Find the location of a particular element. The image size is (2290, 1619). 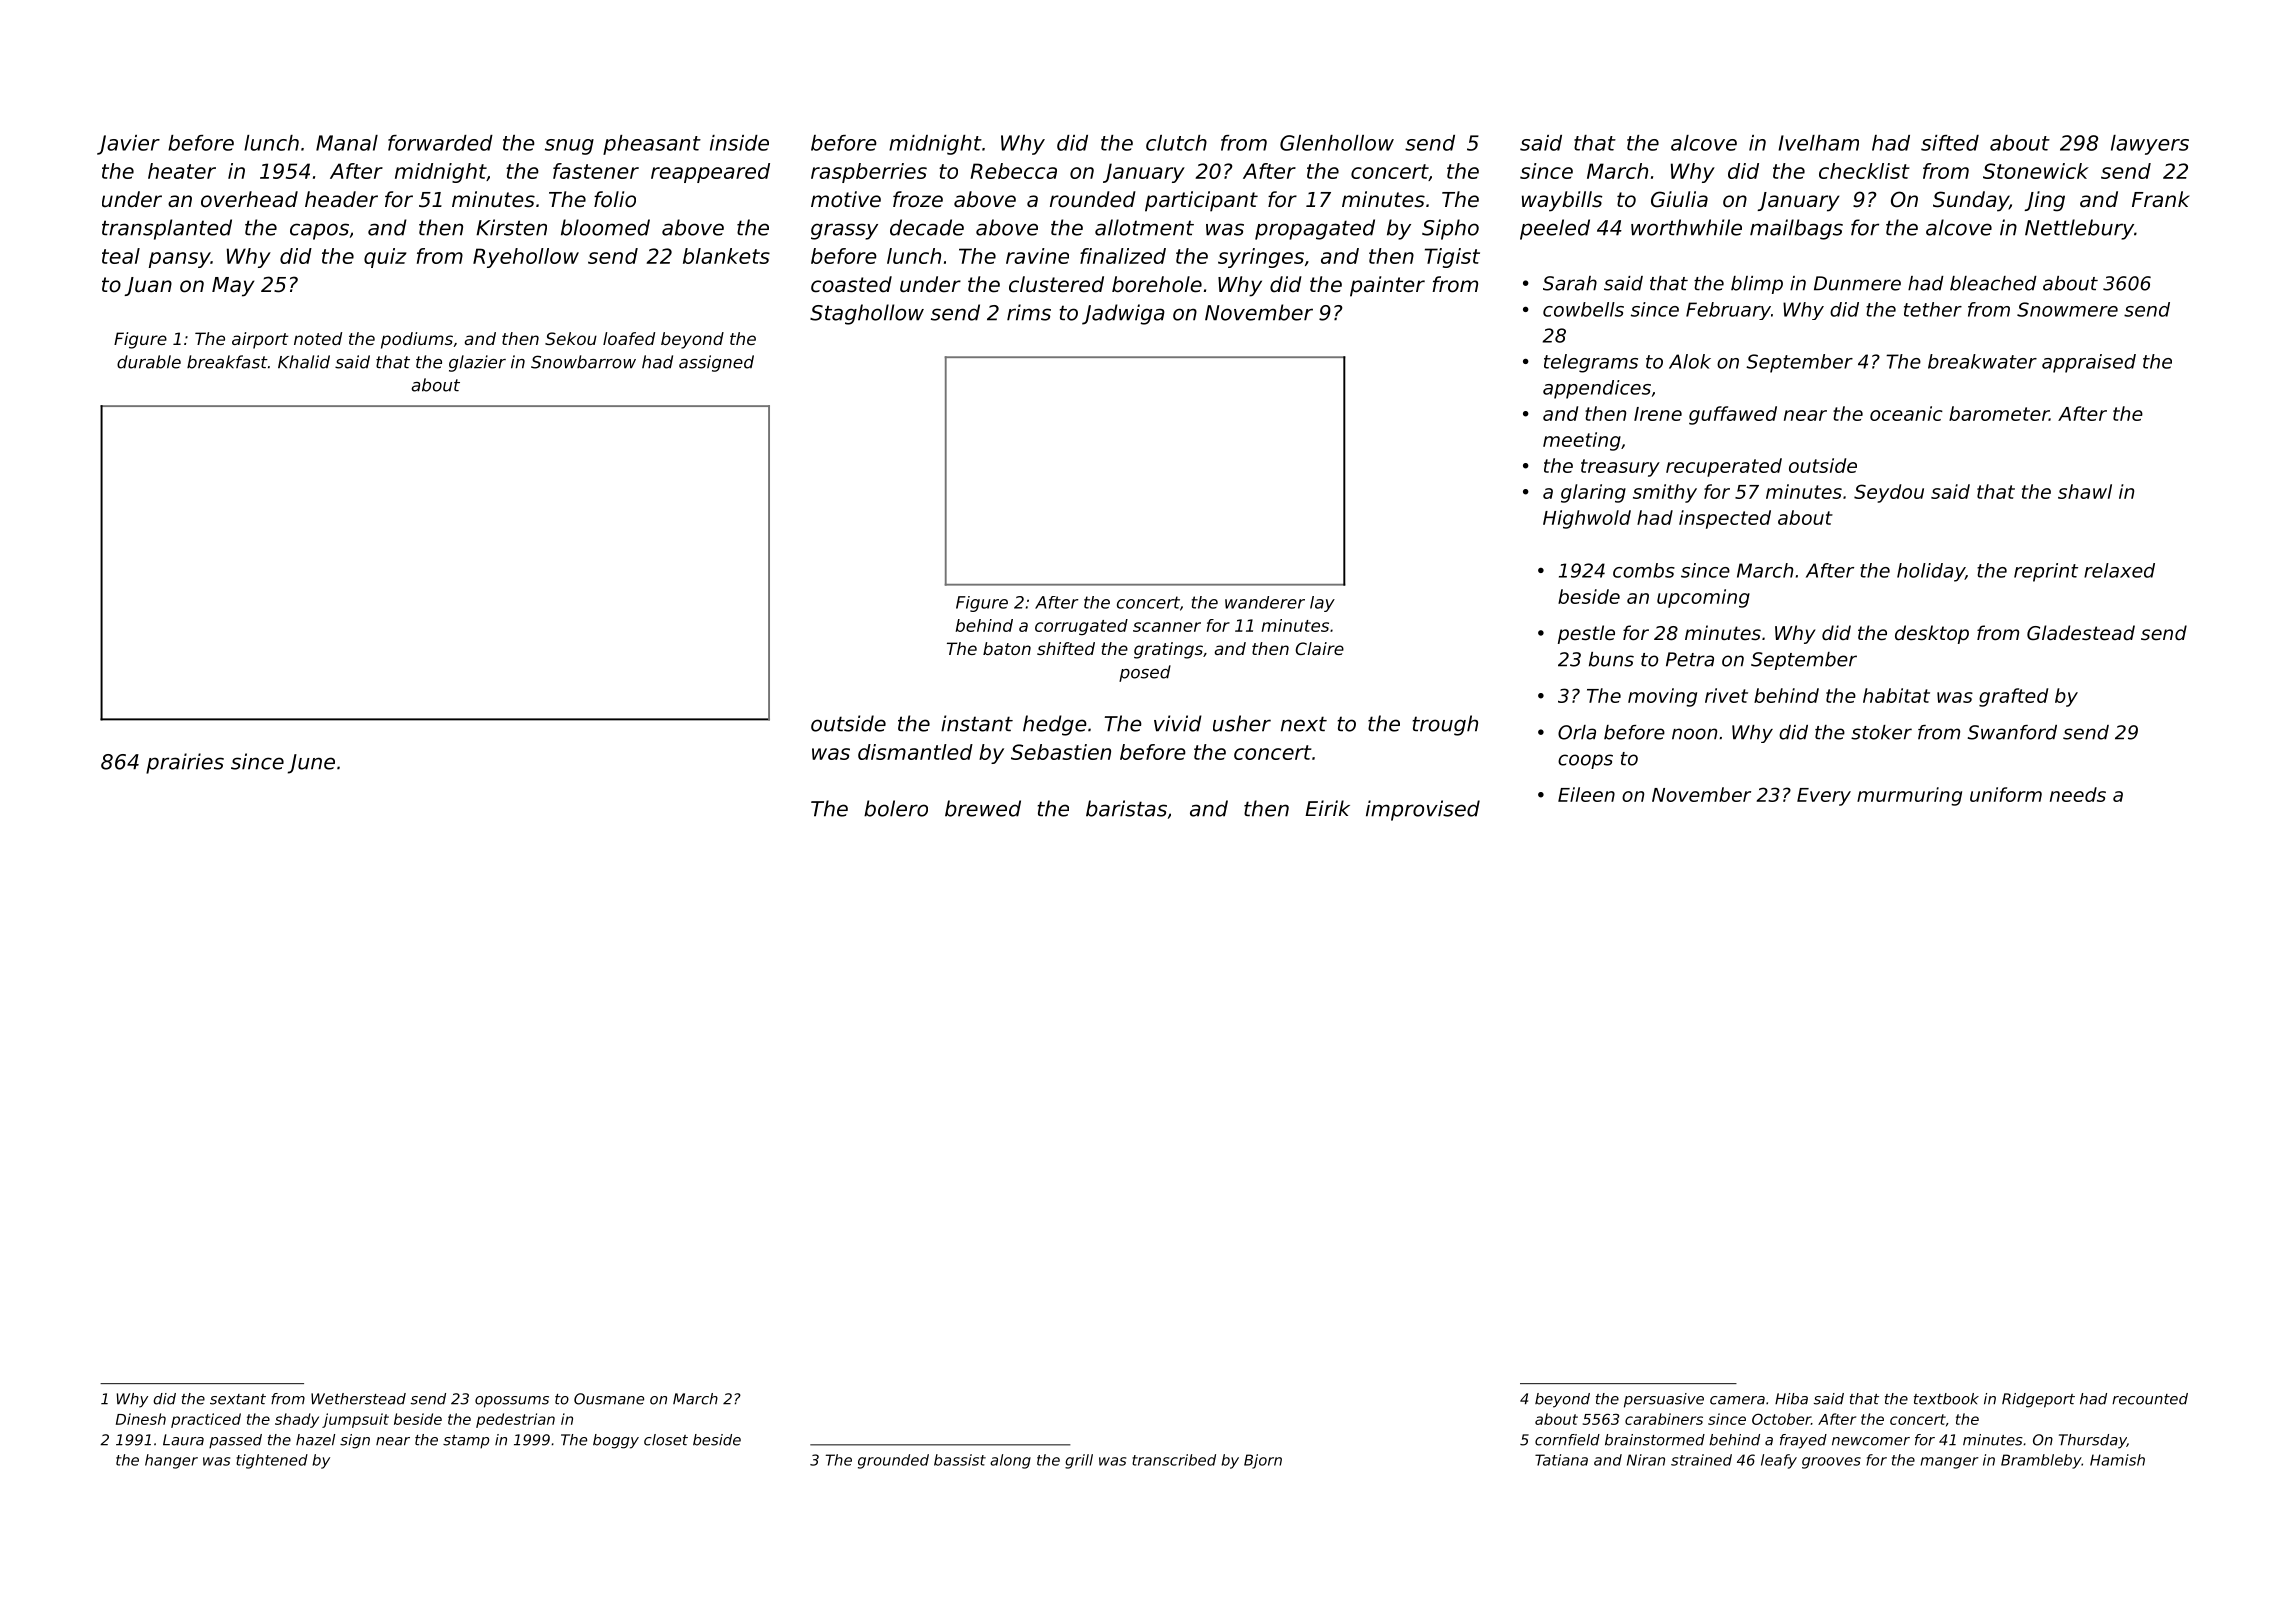

June is located at coordinates (311, 764).
